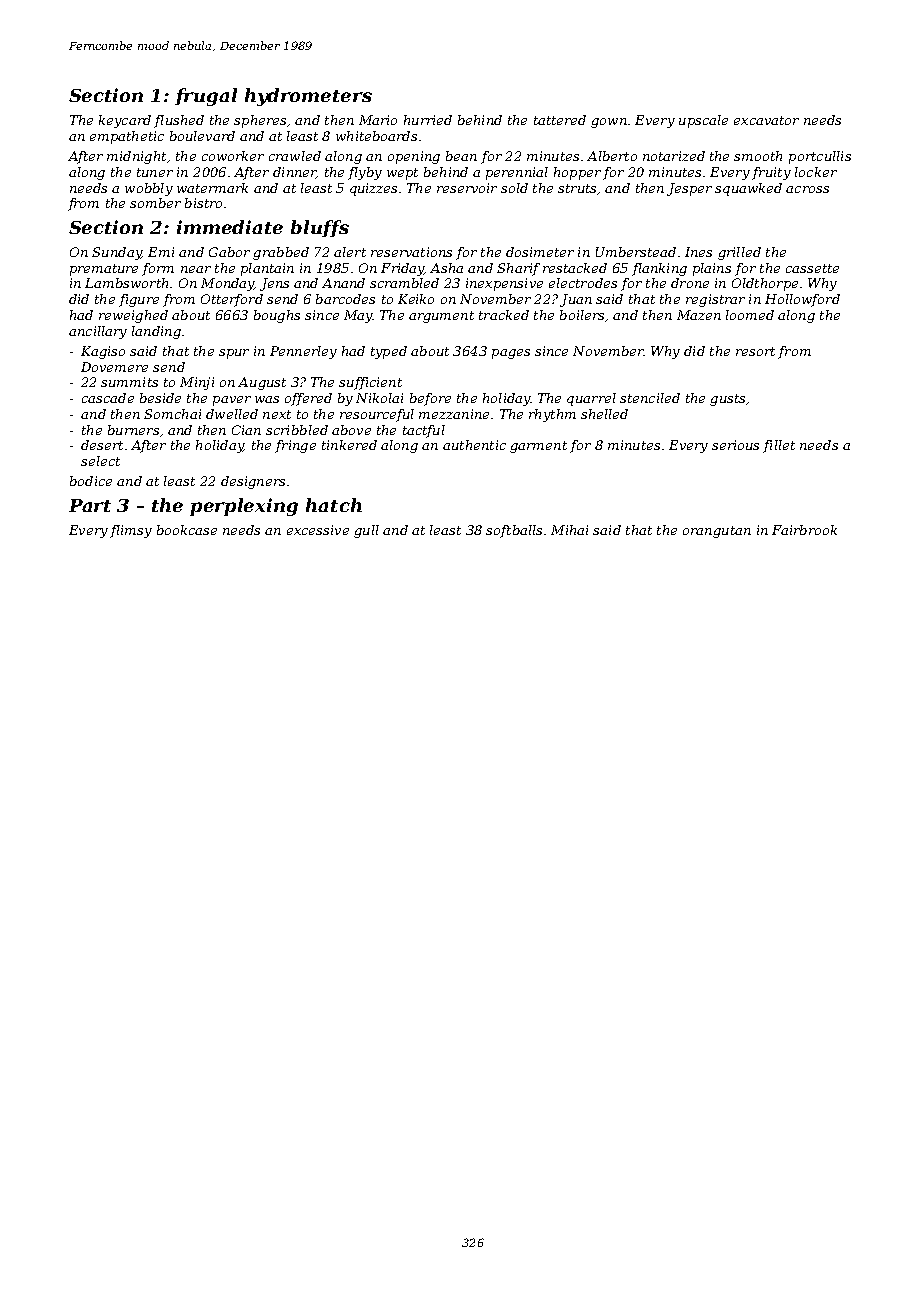  I want to click on struts, so click(577, 188).
